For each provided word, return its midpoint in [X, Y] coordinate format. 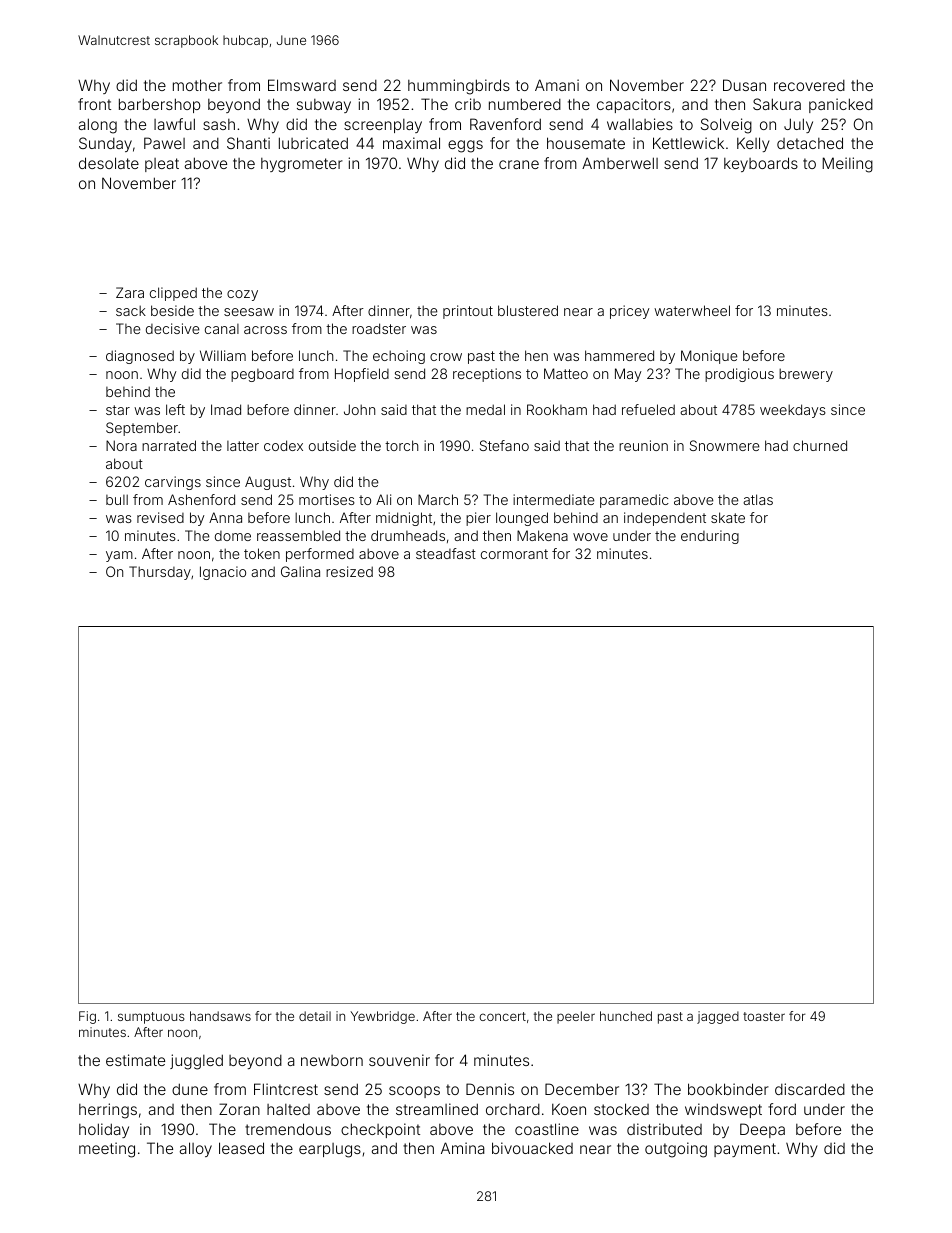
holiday [104, 1130]
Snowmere [725, 445]
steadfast [446, 553]
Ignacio [223, 573]
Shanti [248, 143]
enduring [710, 537]
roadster [379, 328]
